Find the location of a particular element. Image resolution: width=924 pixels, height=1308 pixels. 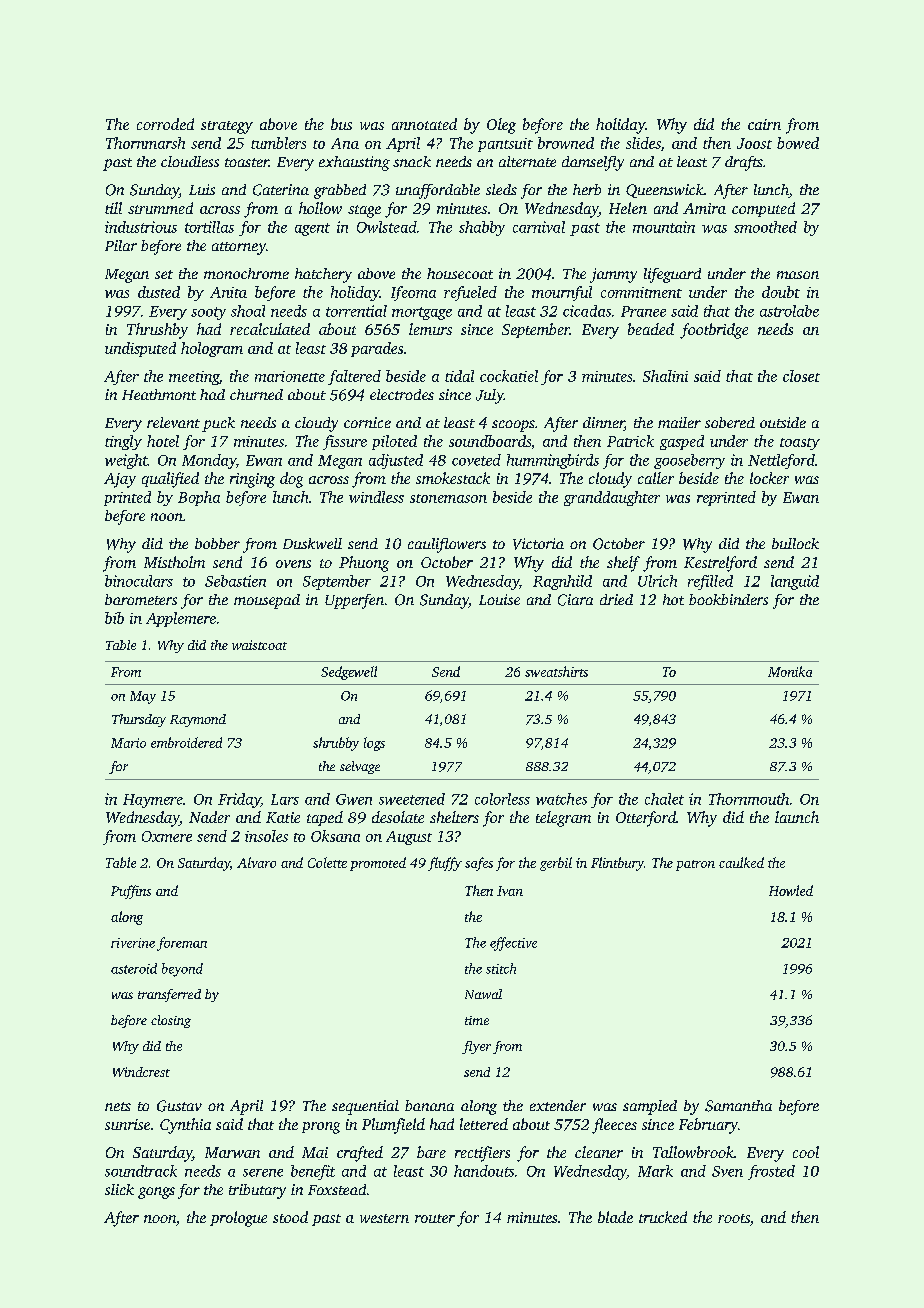

Thursday is located at coordinates (139, 720).
